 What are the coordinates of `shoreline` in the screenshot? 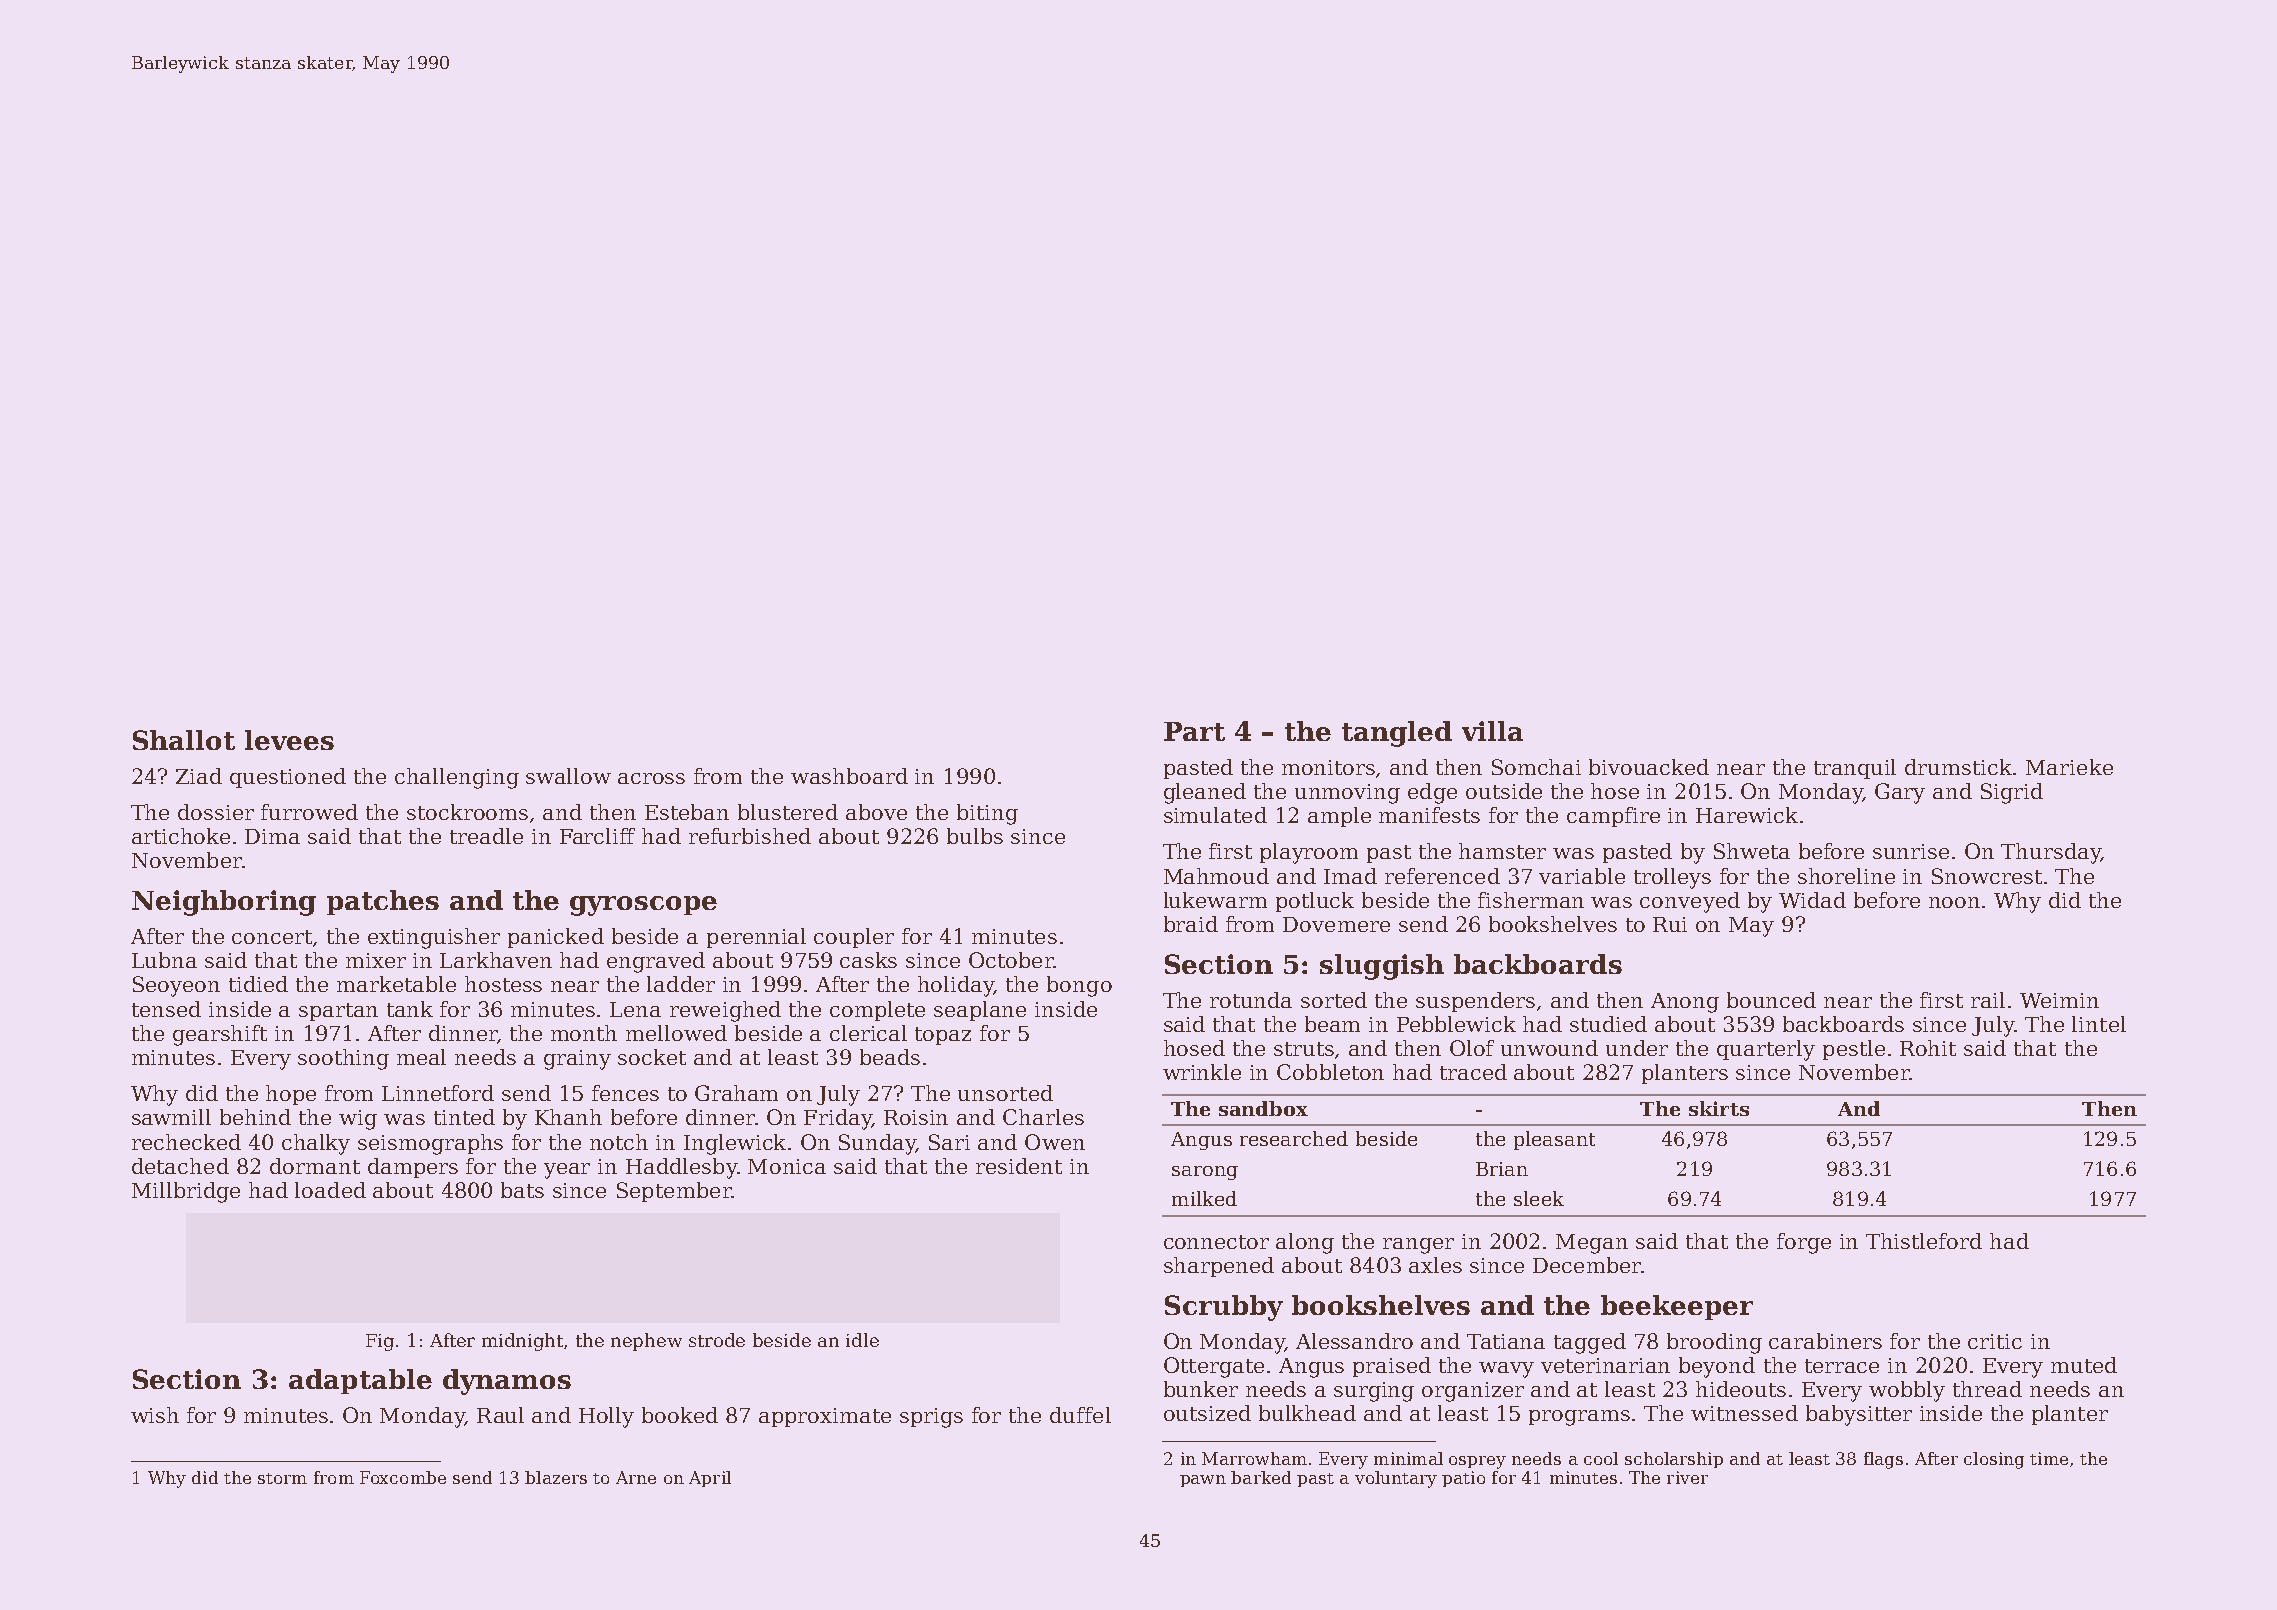 It's located at (1846, 876).
